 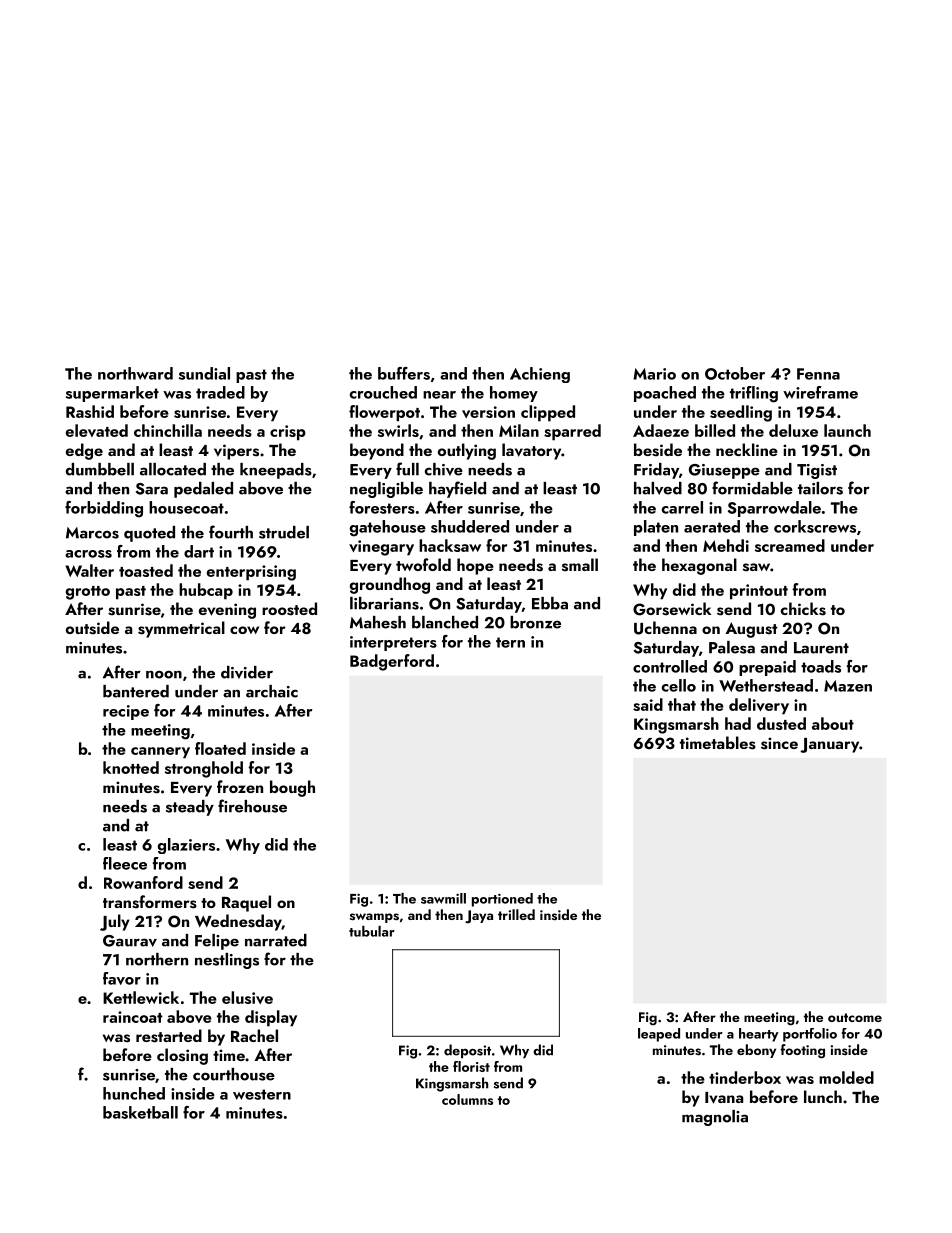 I want to click on recipe, so click(x=126, y=712).
